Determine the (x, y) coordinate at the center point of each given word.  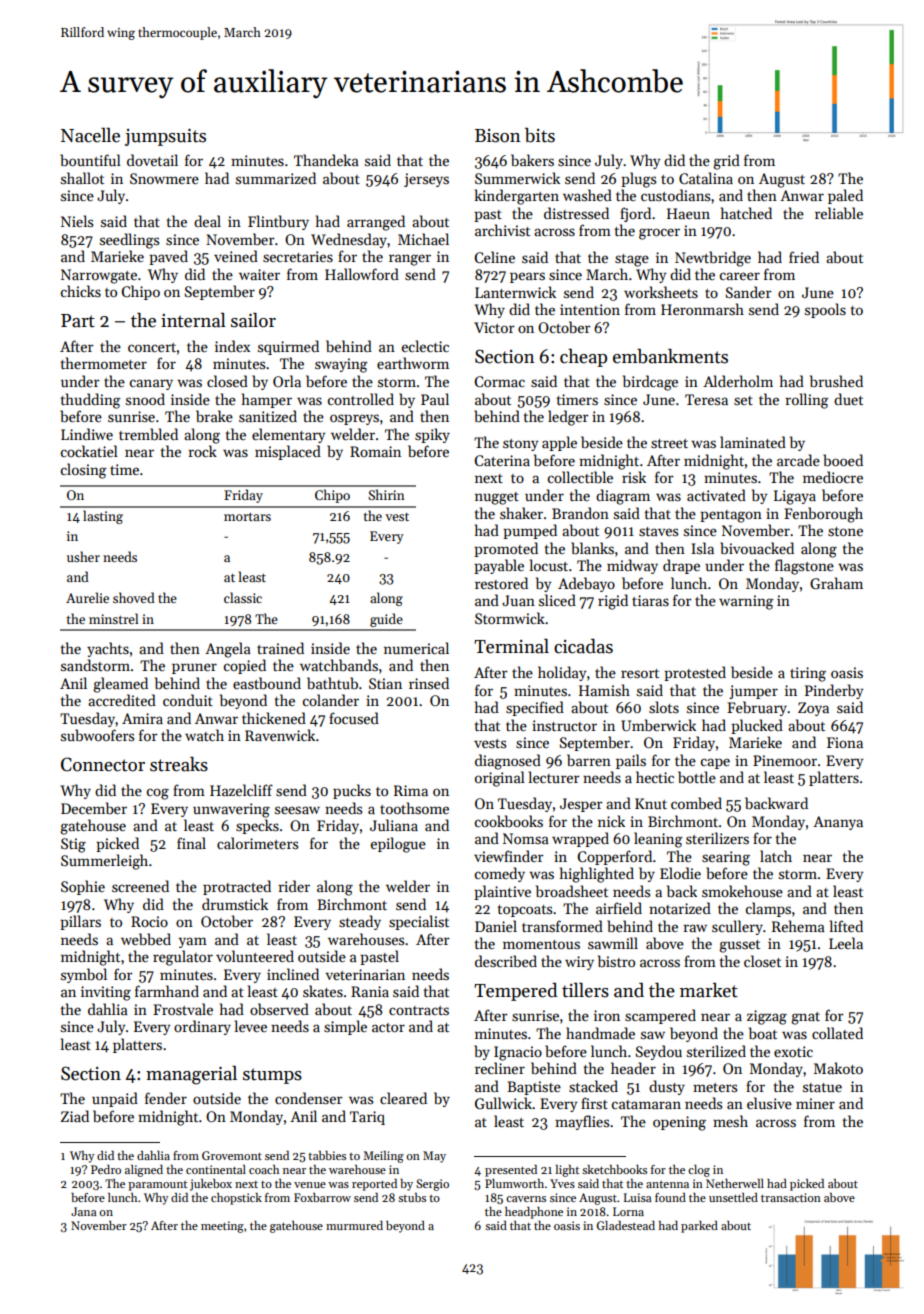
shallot (82, 178)
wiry (579, 963)
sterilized (716, 1051)
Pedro (106, 1169)
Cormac (499, 381)
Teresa (706, 399)
